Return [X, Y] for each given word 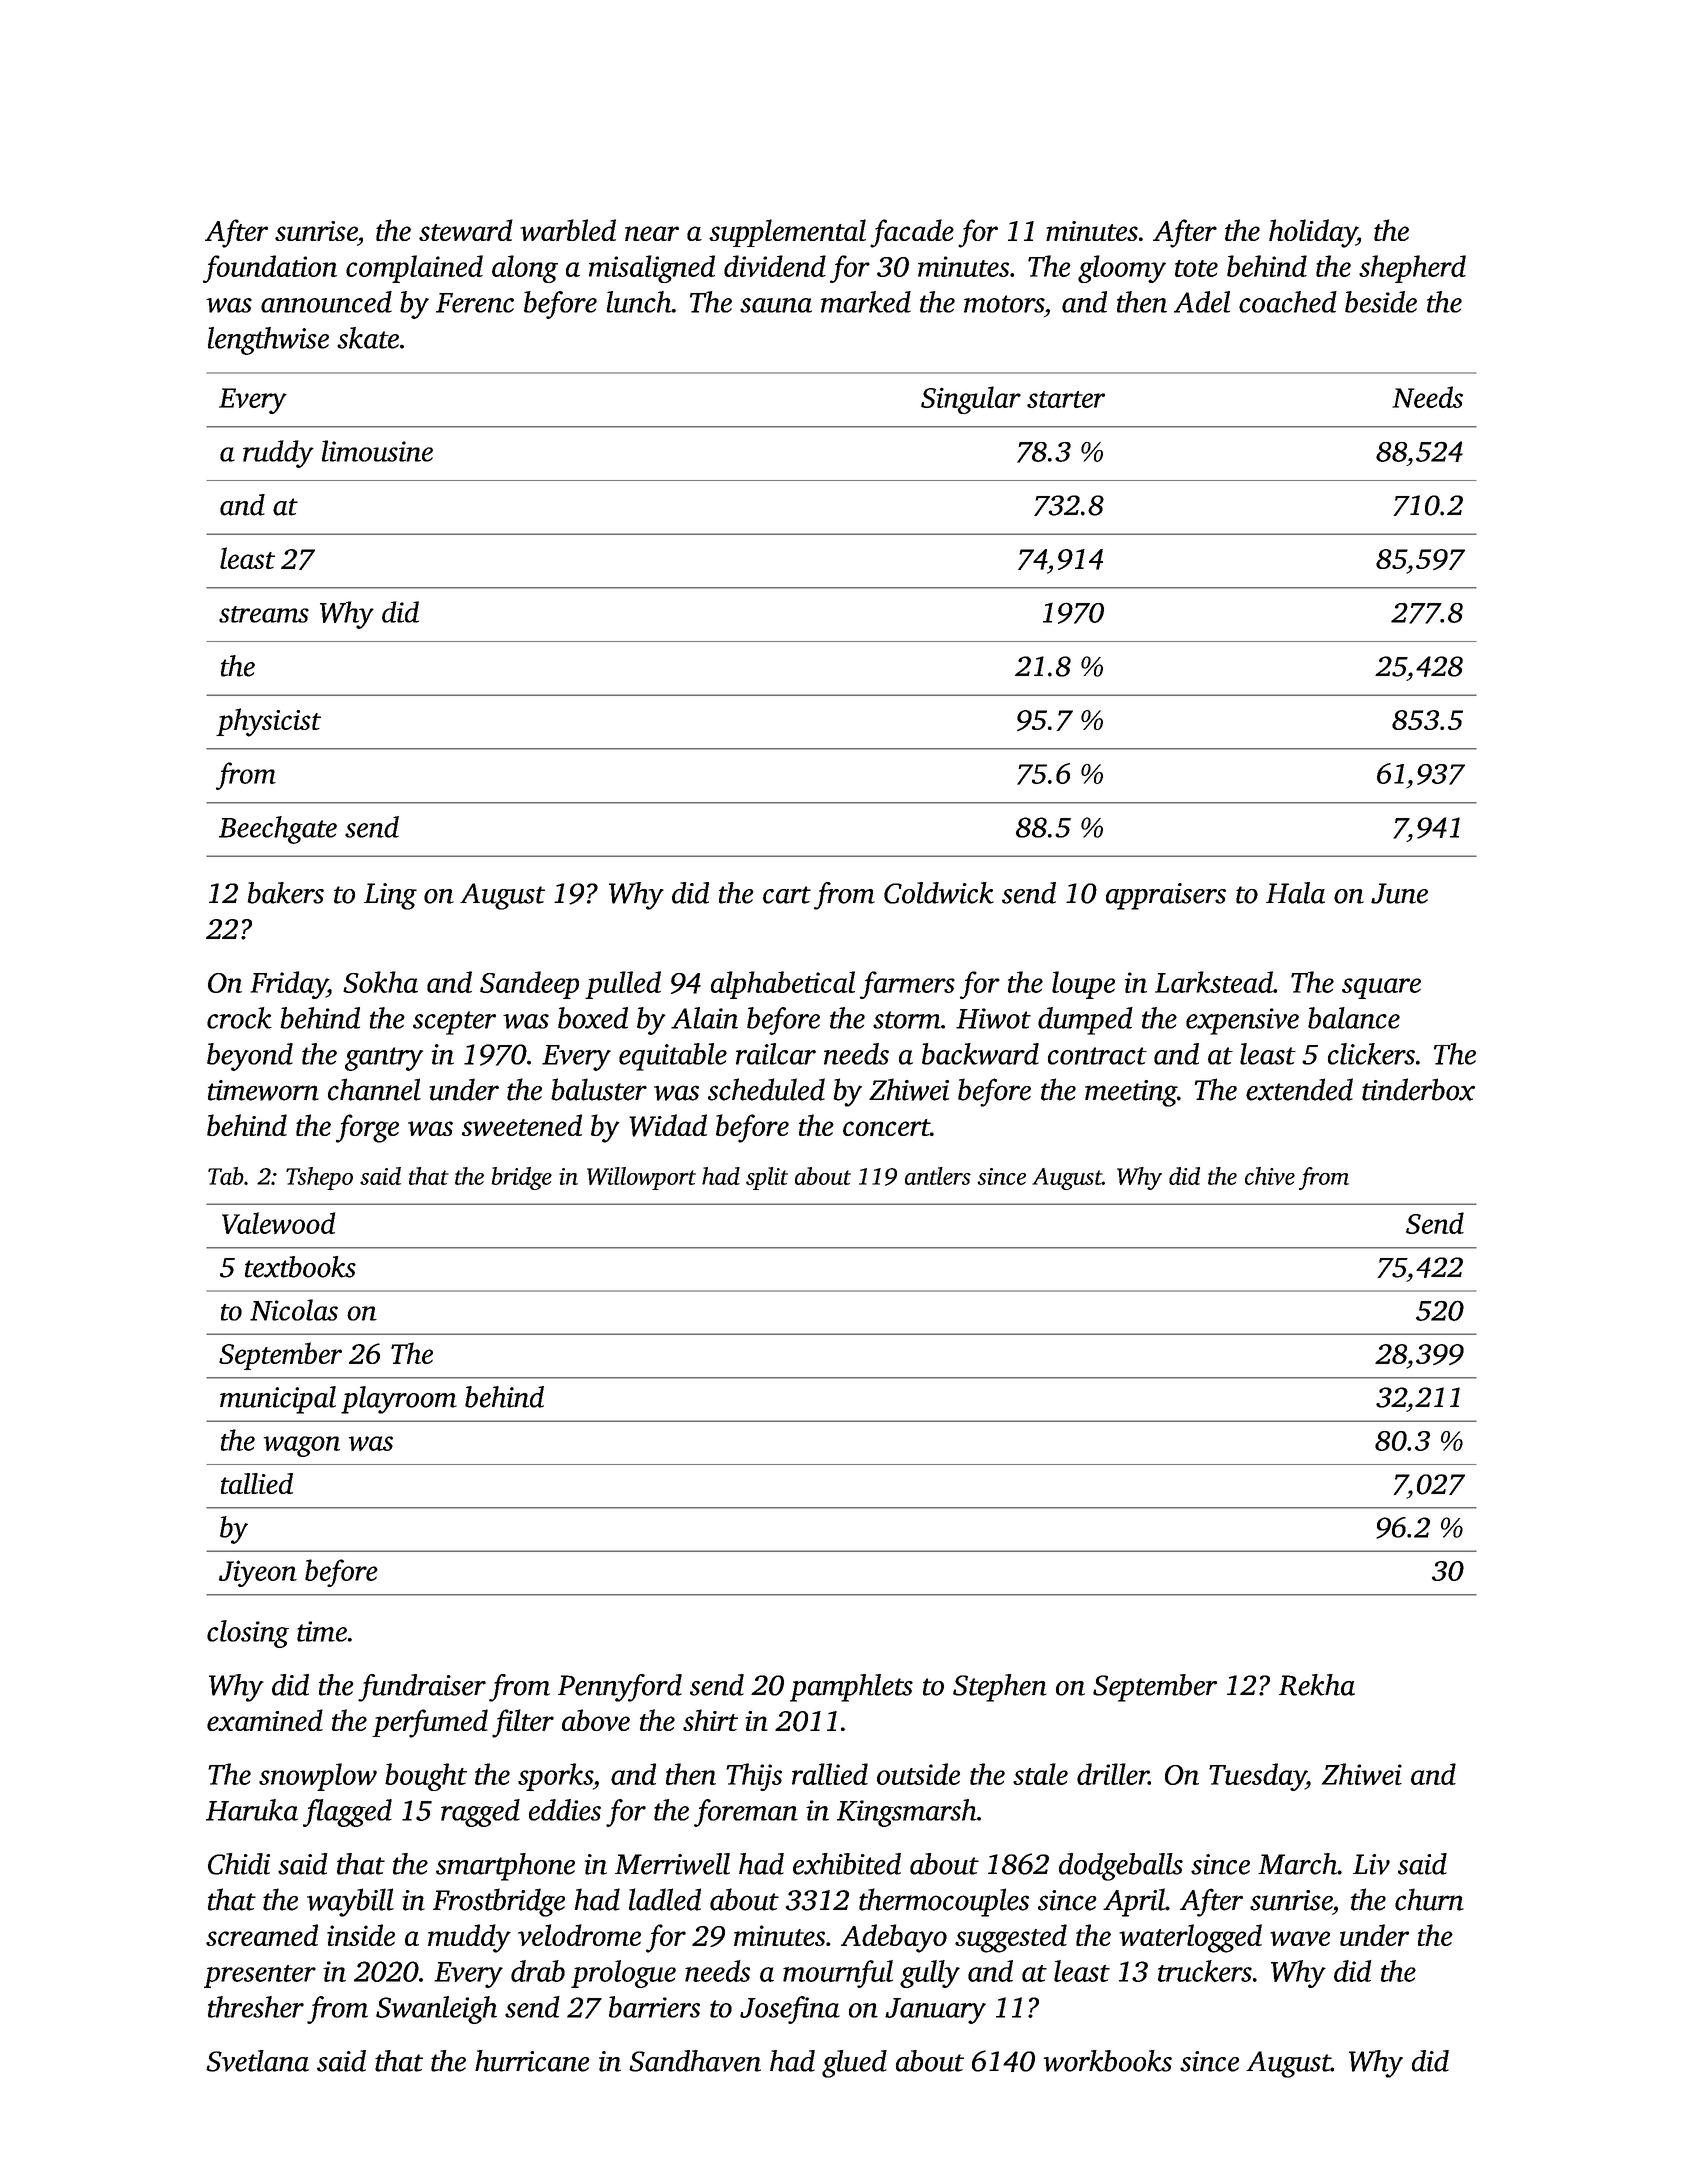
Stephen [1000, 1688]
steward [466, 230]
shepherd [1412, 269]
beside [1381, 302]
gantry [384, 1059]
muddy [469, 1938]
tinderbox [1418, 1089]
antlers [938, 1176]
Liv [1371, 1864]
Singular [971, 400]
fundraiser [422, 1688]
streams [264, 614]
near [652, 233]
